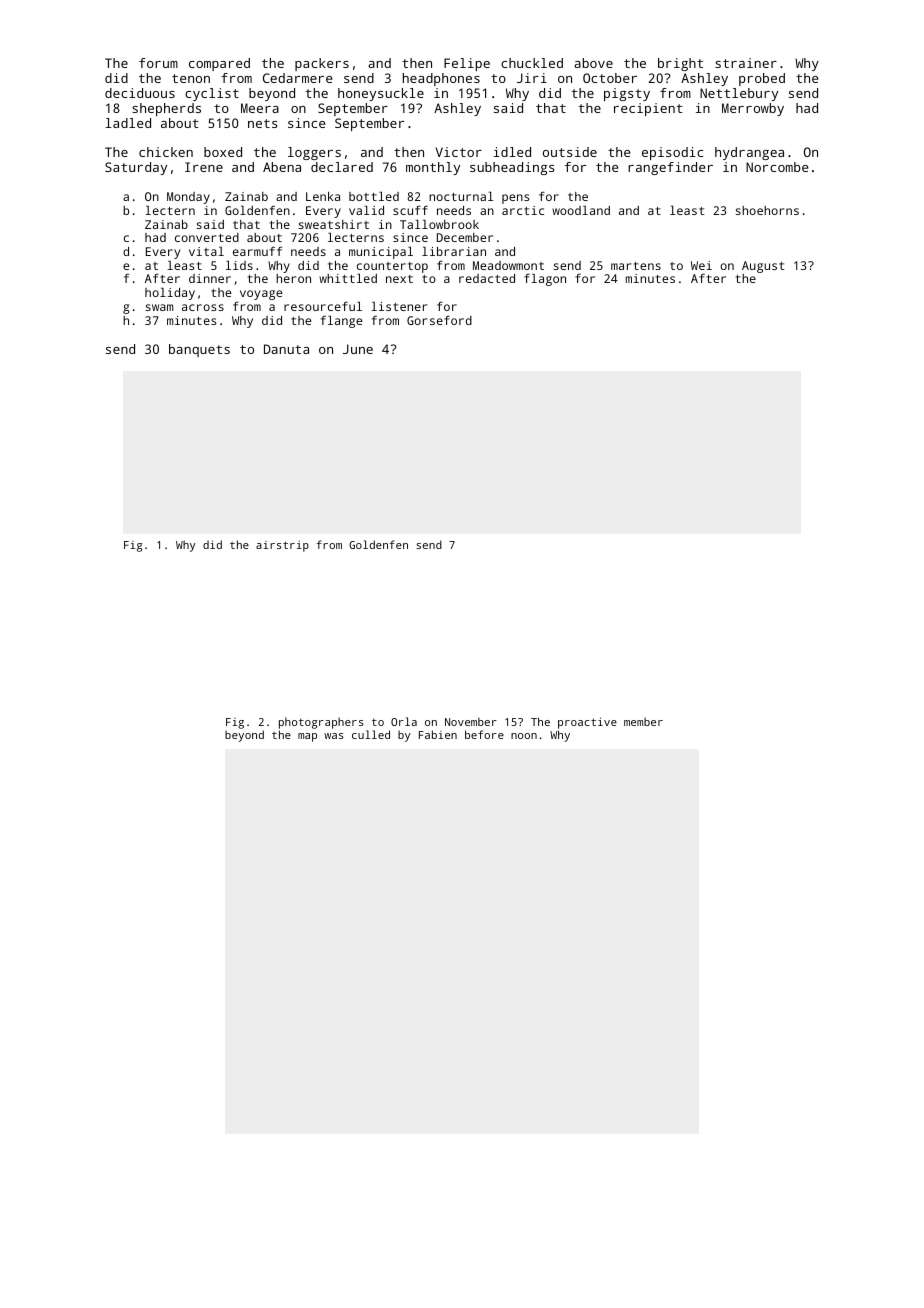 This screenshot has height=1308, width=924. Describe the element at coordinates (282, 546) in the screenshot. I see `airstrip` at that location.
